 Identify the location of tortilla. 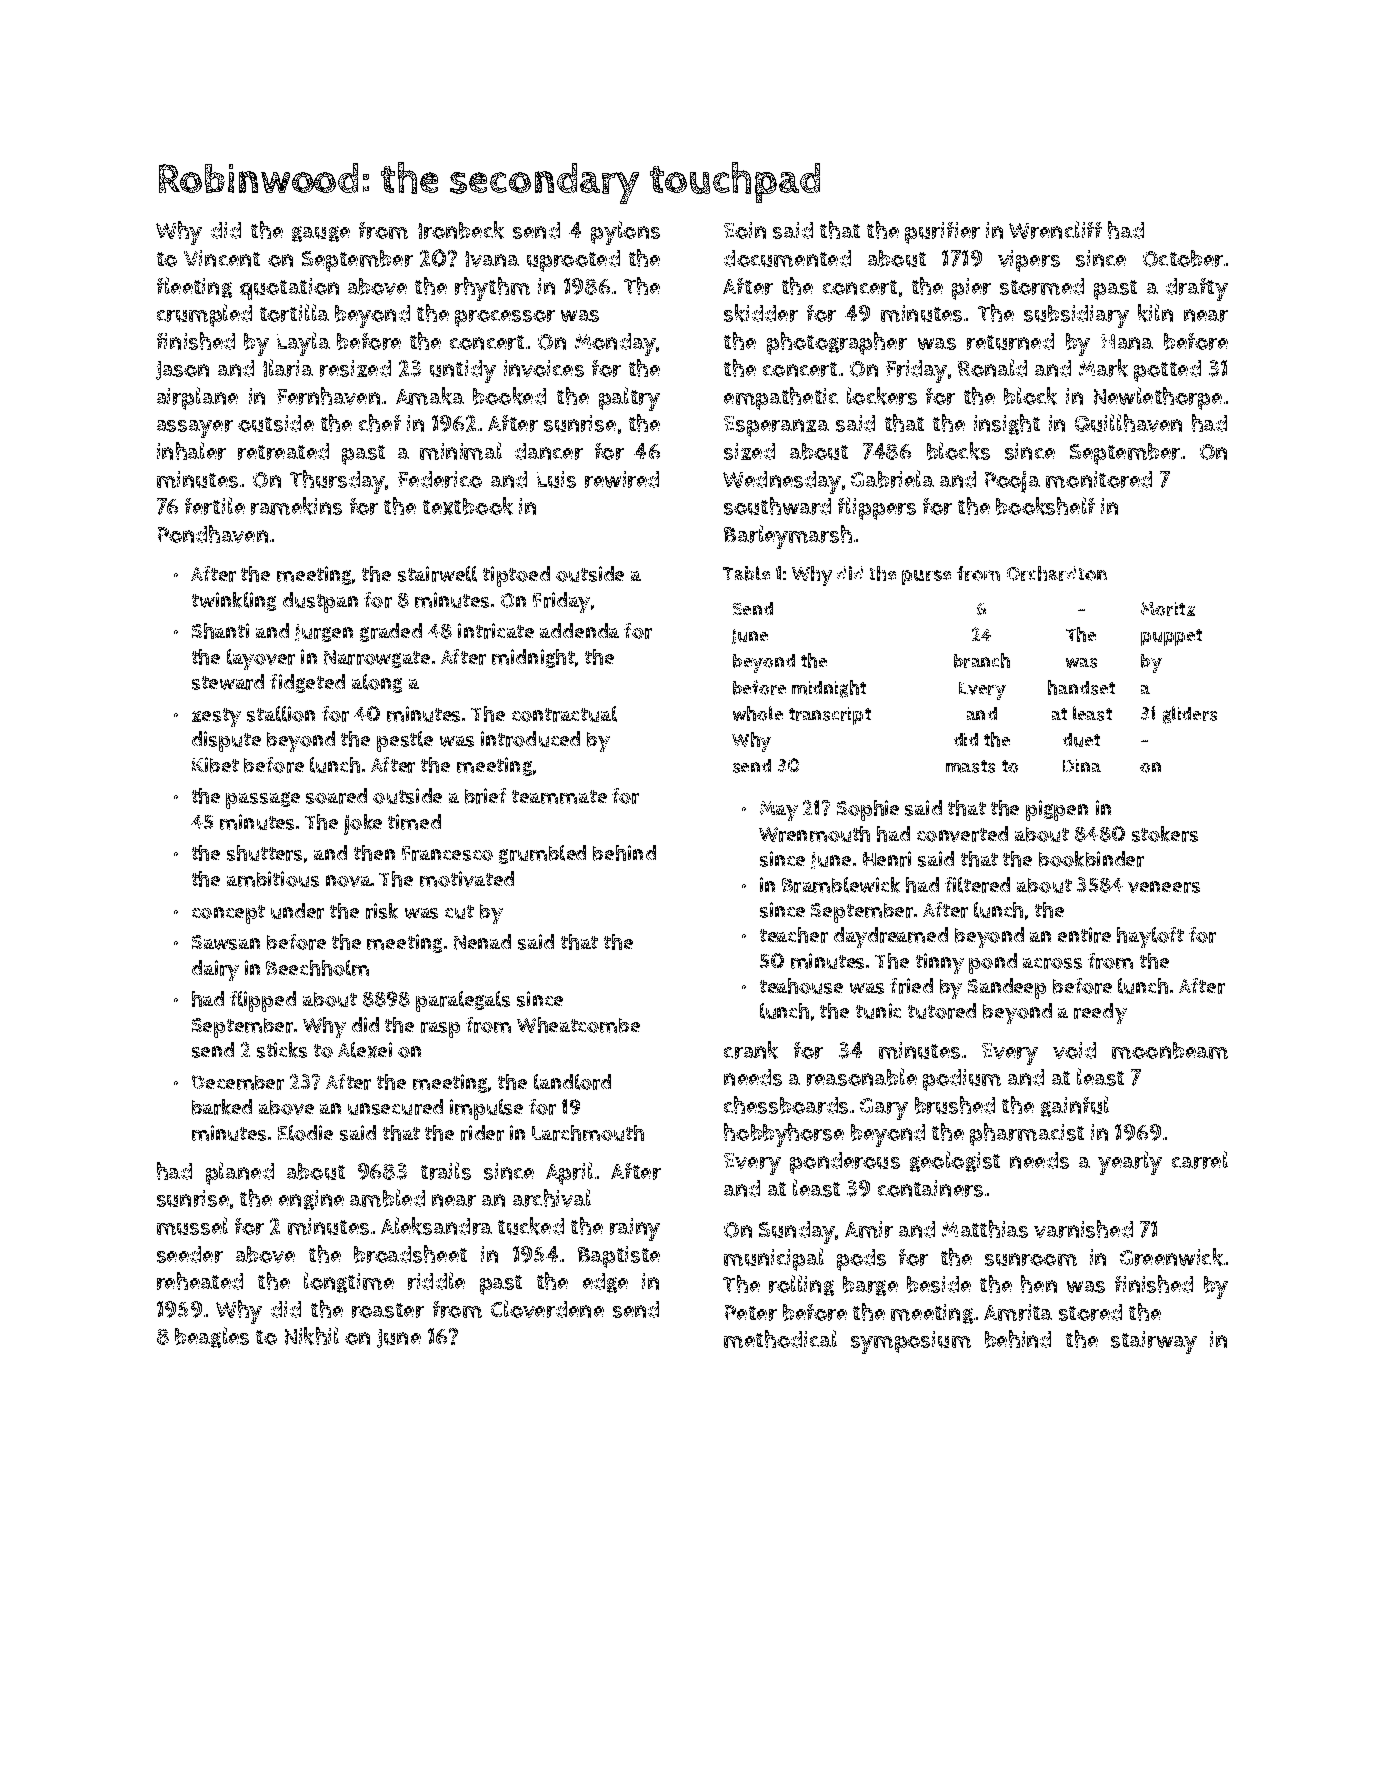
(294, 313).
